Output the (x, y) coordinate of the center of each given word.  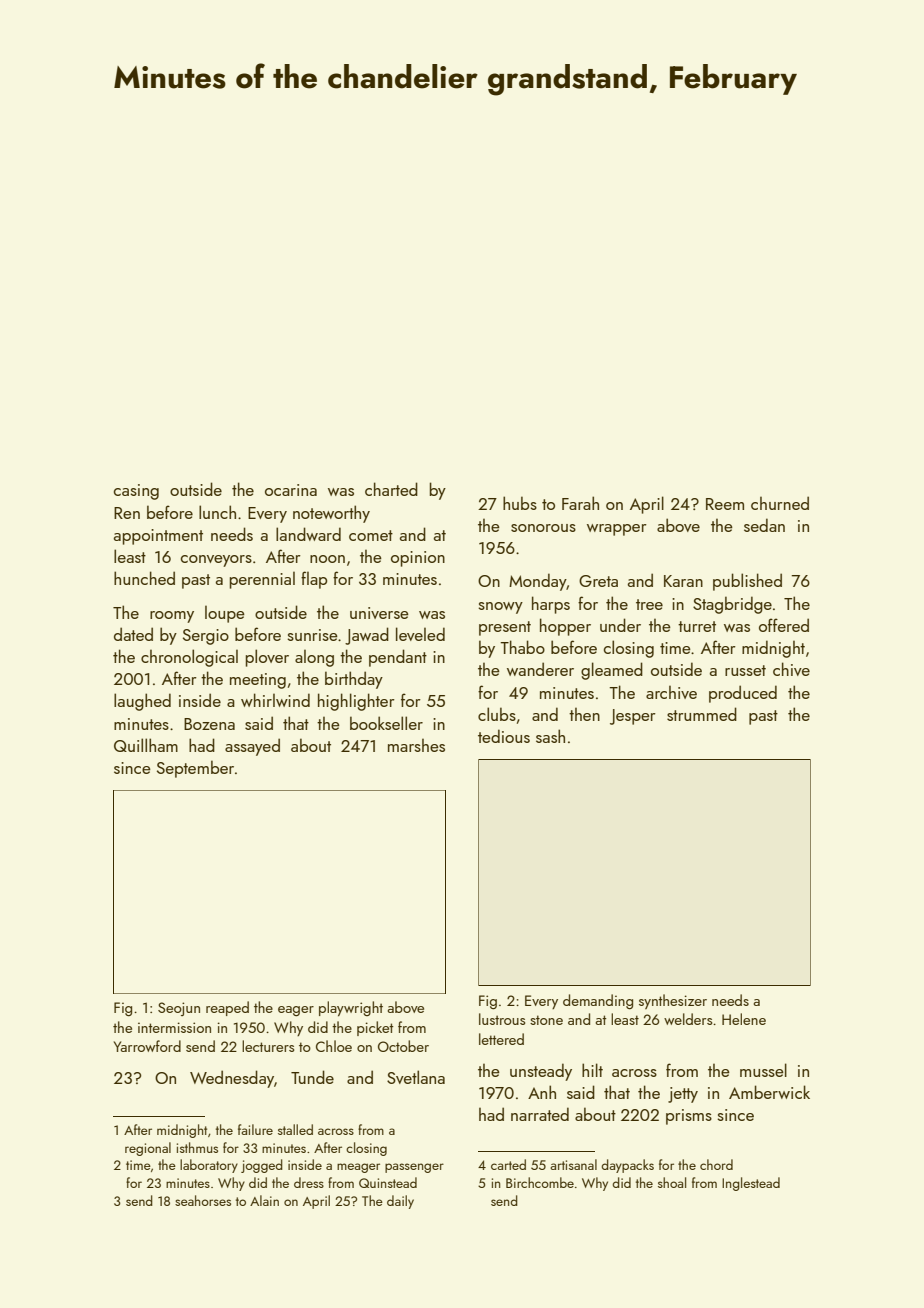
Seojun (179, 1009)
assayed (252, 747)
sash (550, 736)
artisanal (573, 1164)
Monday (538, 582)
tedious (504, 736)
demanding (598, 1001)
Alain (264, 1200)
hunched (144, 578)
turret (697, 626)
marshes (416, 745)
